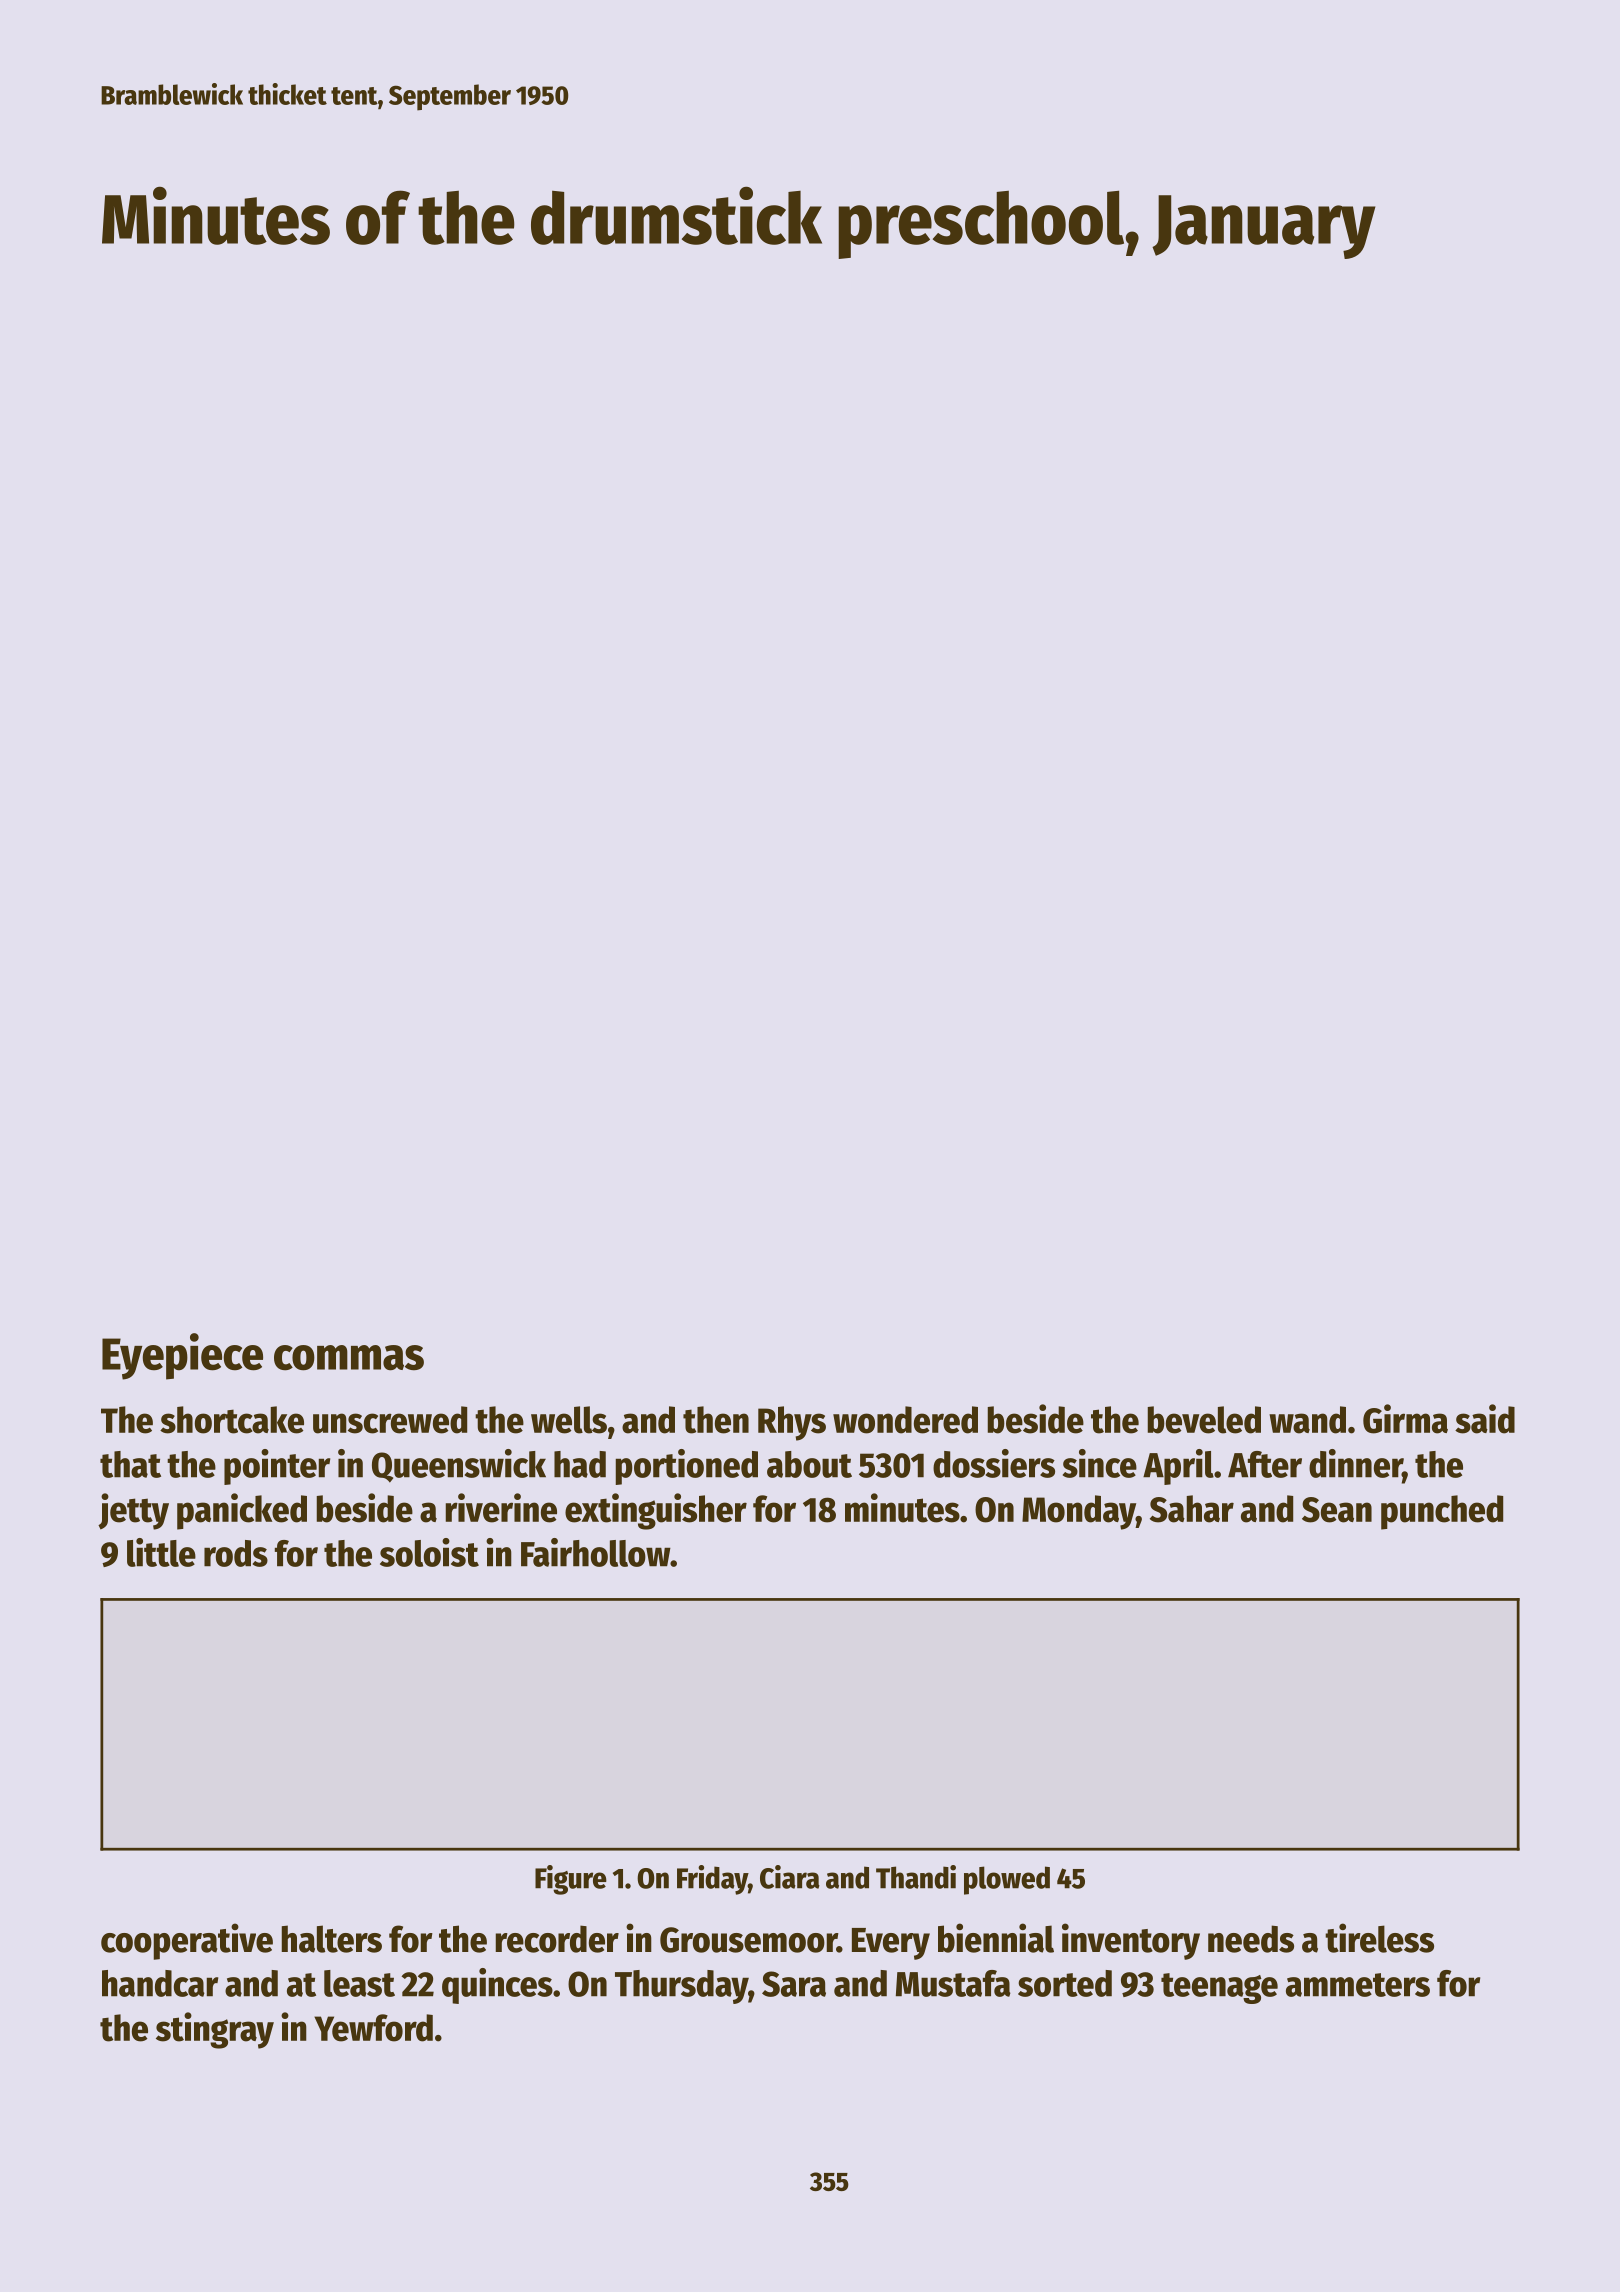 The width and height of the screenshot is (1620, 2292). Describe the element at coordinates (905, 1420) in the screenshot. I see `wondered` at that location.
